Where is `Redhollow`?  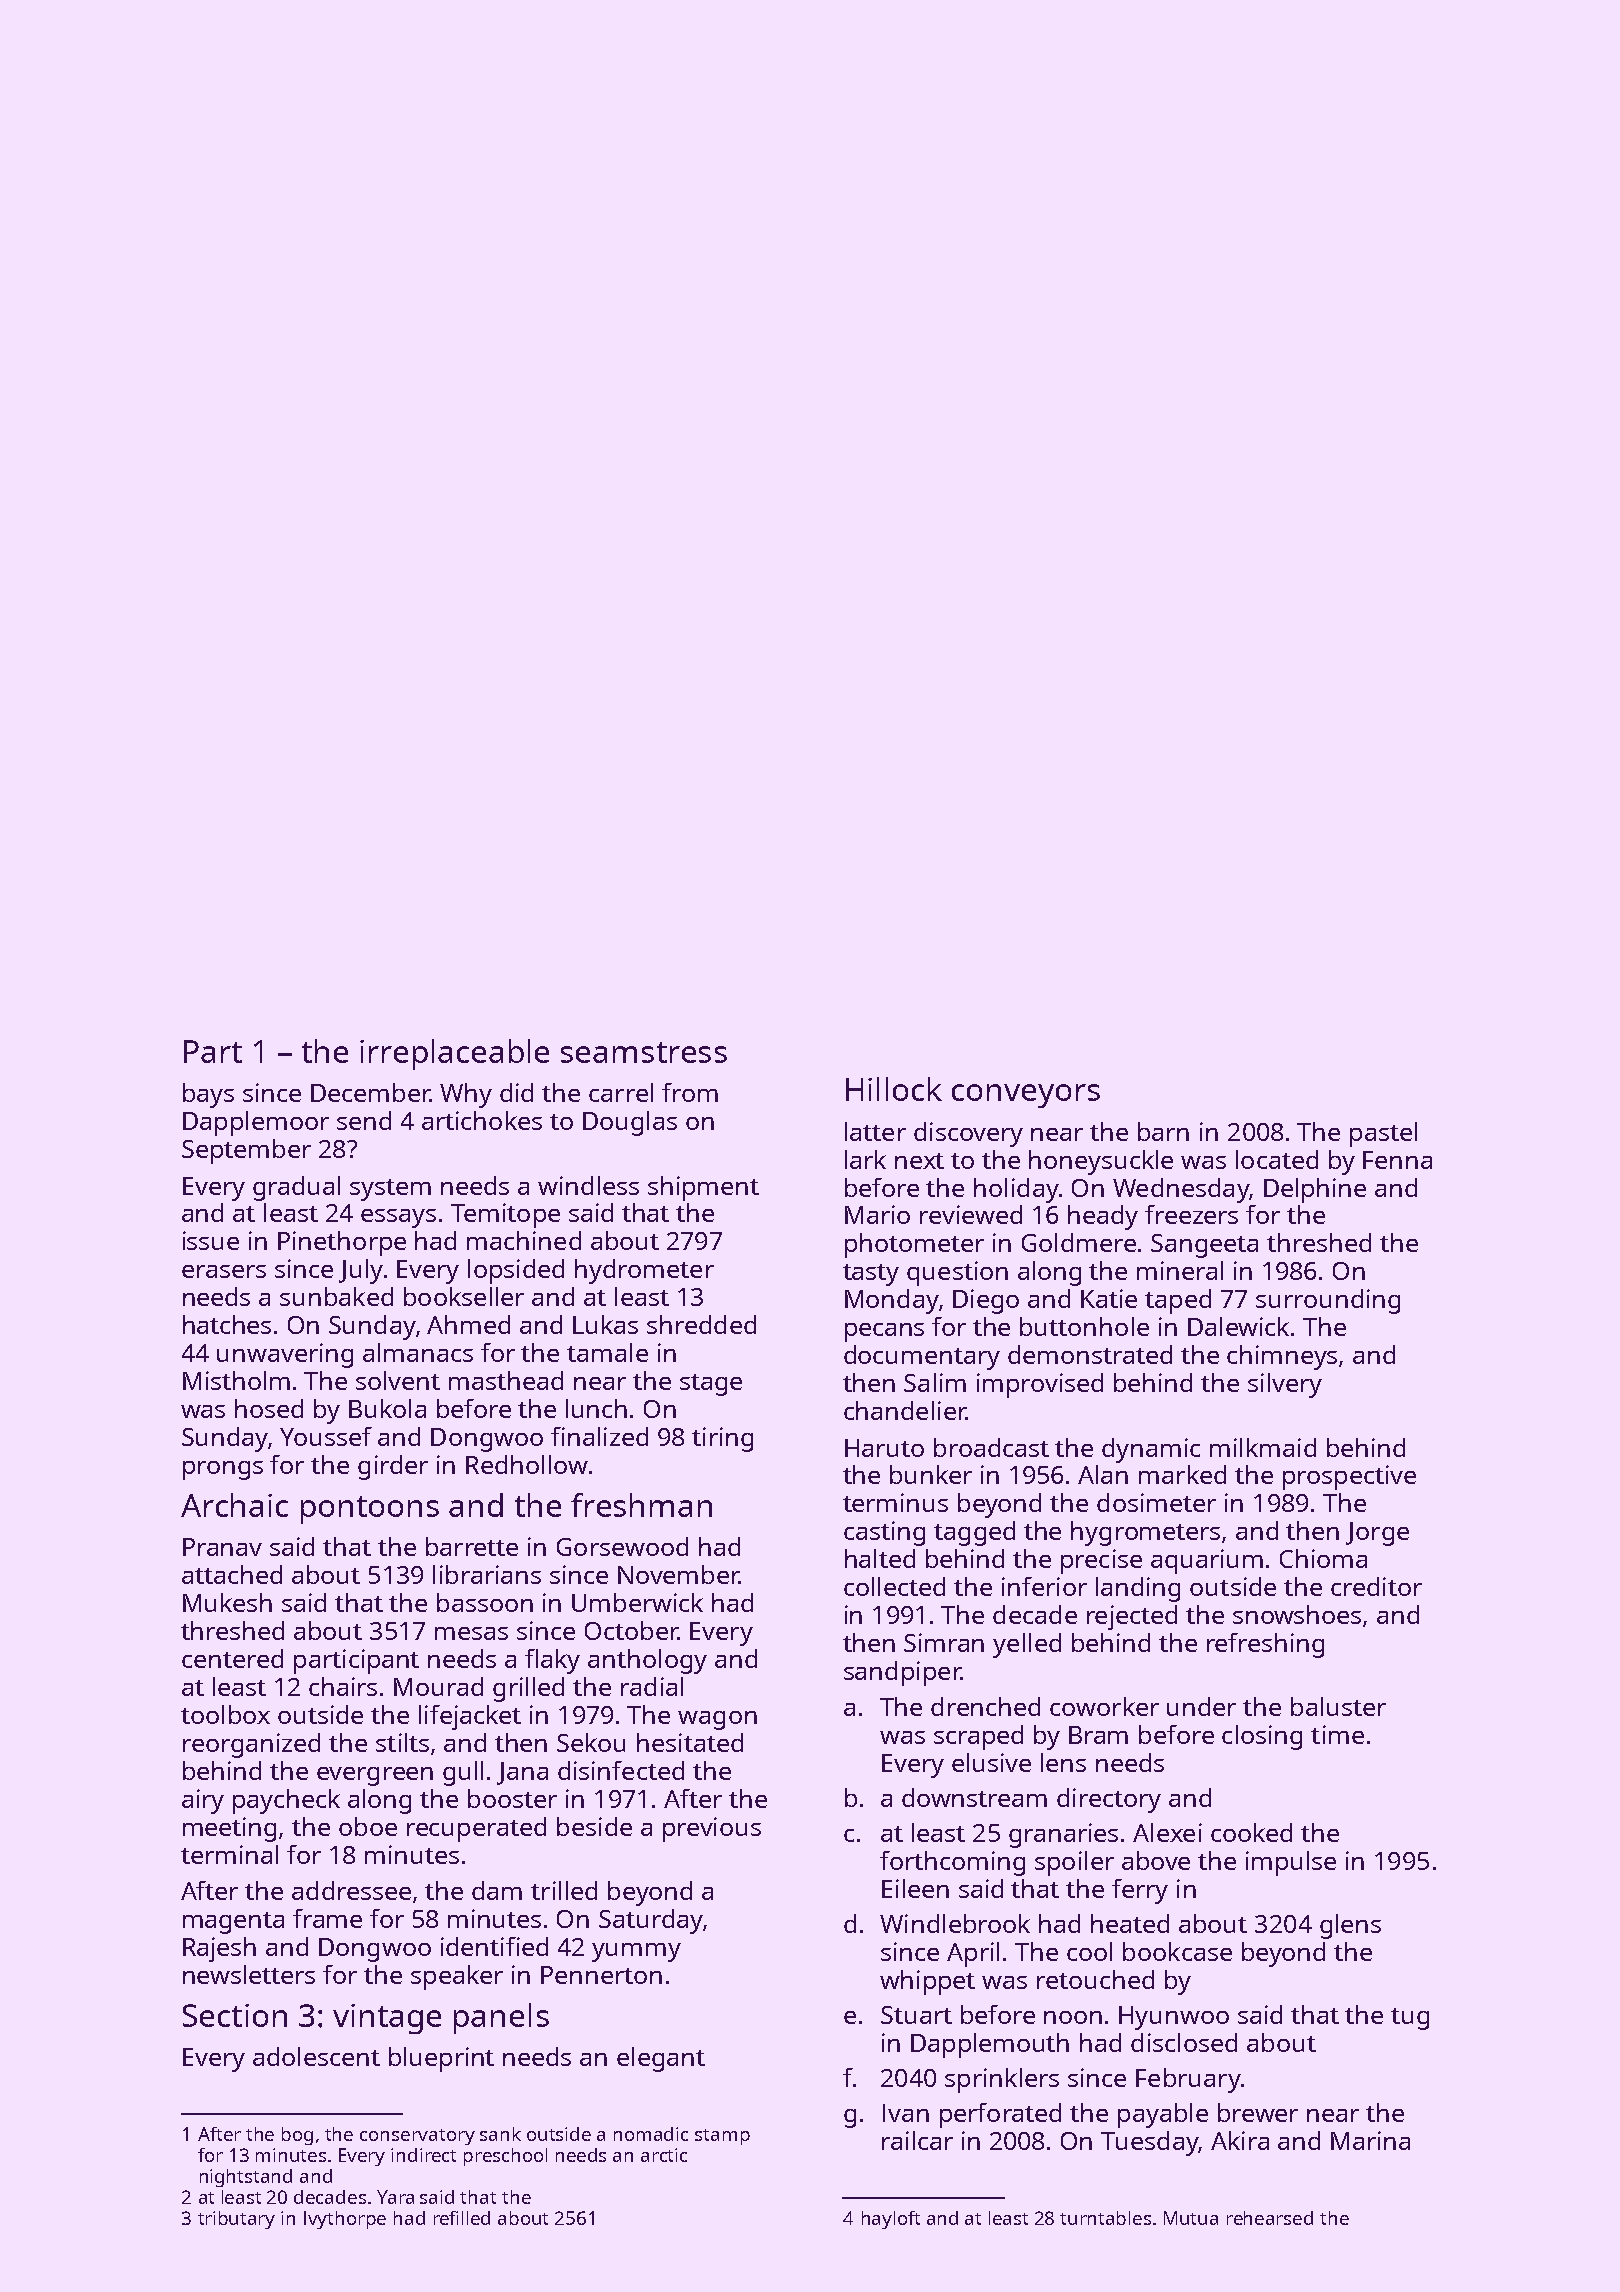
Redhollow is located at coordinates (527, 1464).
